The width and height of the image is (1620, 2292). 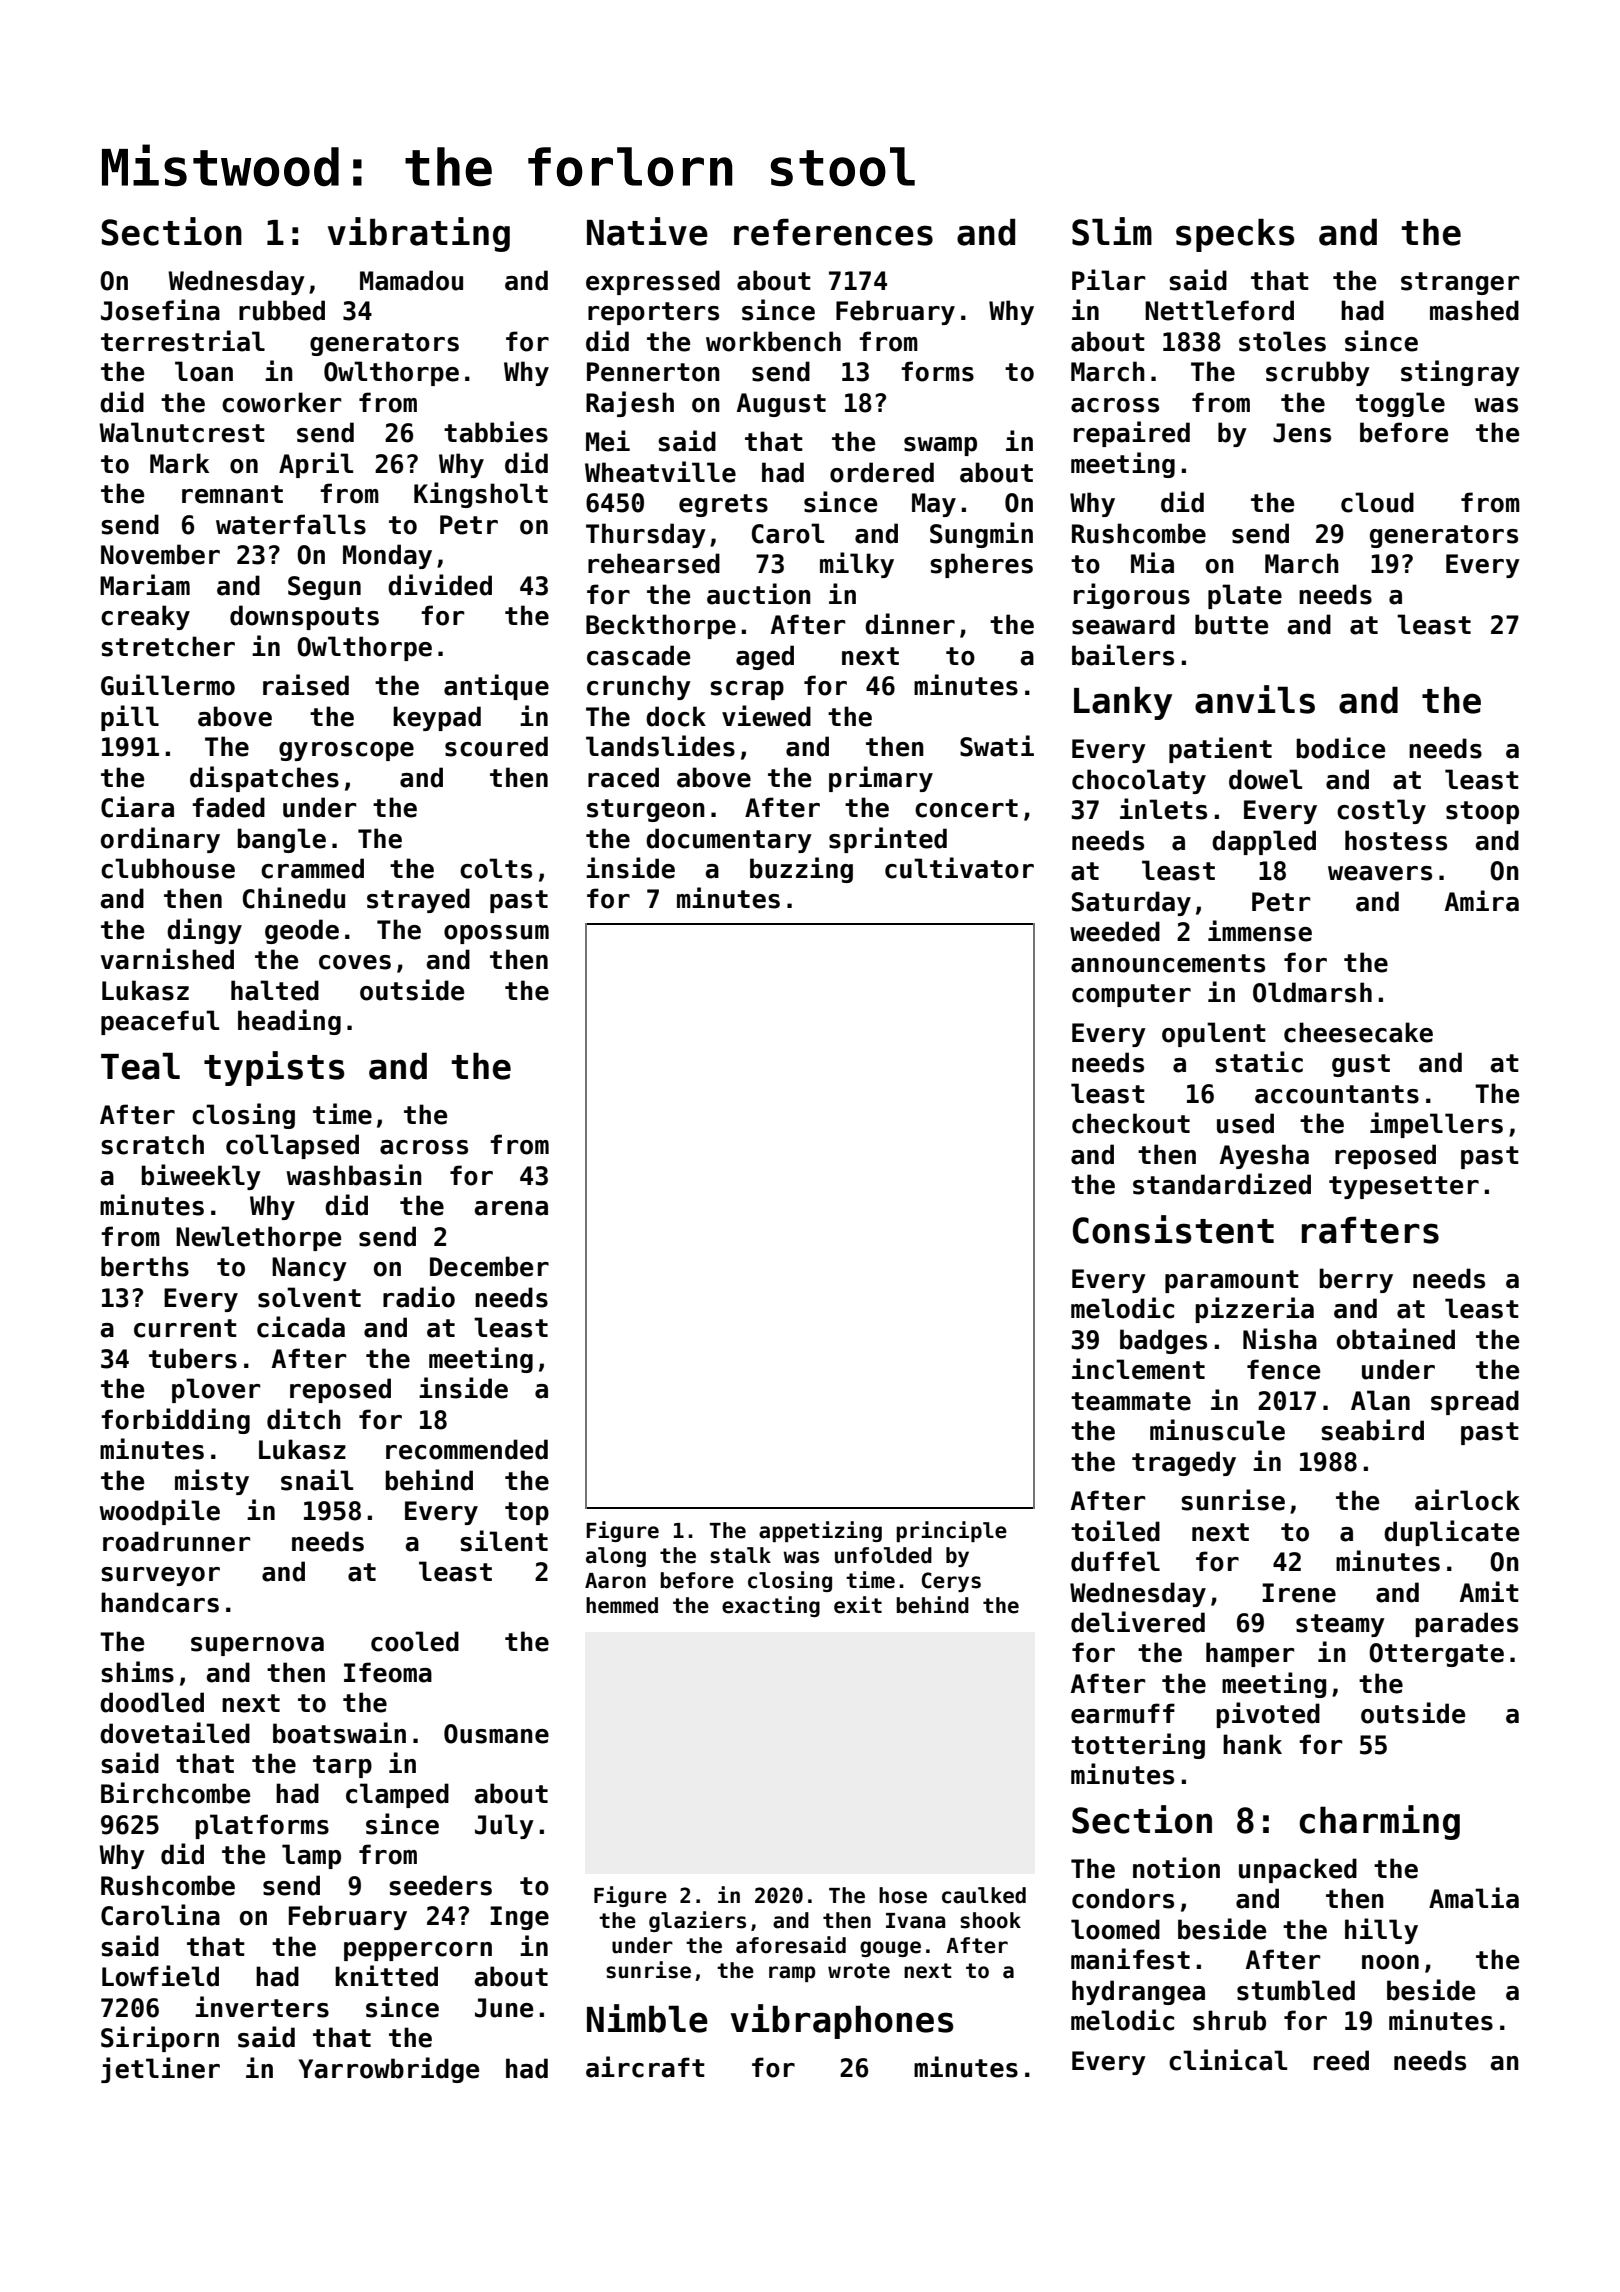 What do you see at coordinates (168, 685) in the image?
I see `Guillermo` at bounding box center [168, 685].
